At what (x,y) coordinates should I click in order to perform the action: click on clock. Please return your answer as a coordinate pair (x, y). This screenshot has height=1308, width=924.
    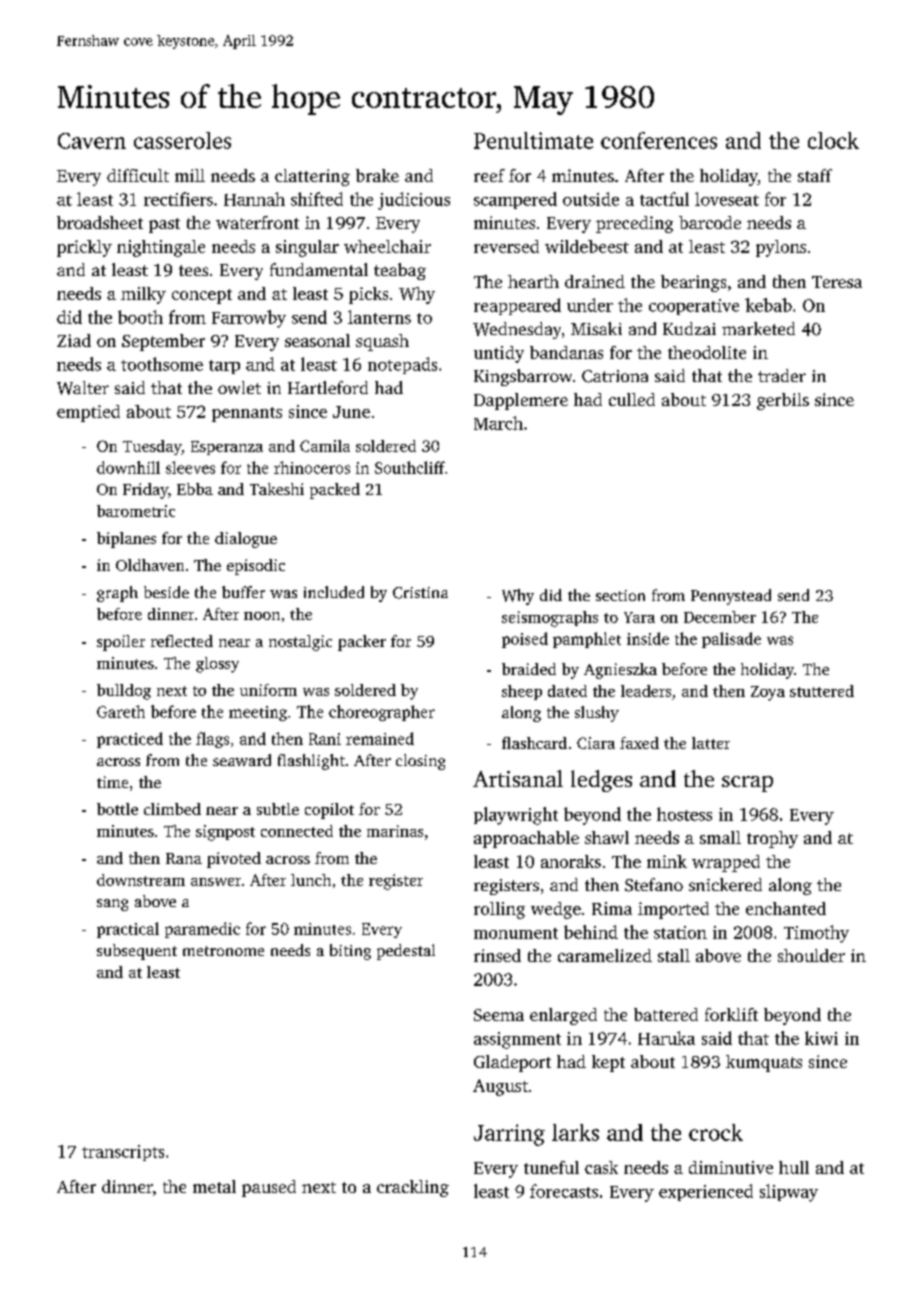
    Looking at the image, I should click on (833, 140).
